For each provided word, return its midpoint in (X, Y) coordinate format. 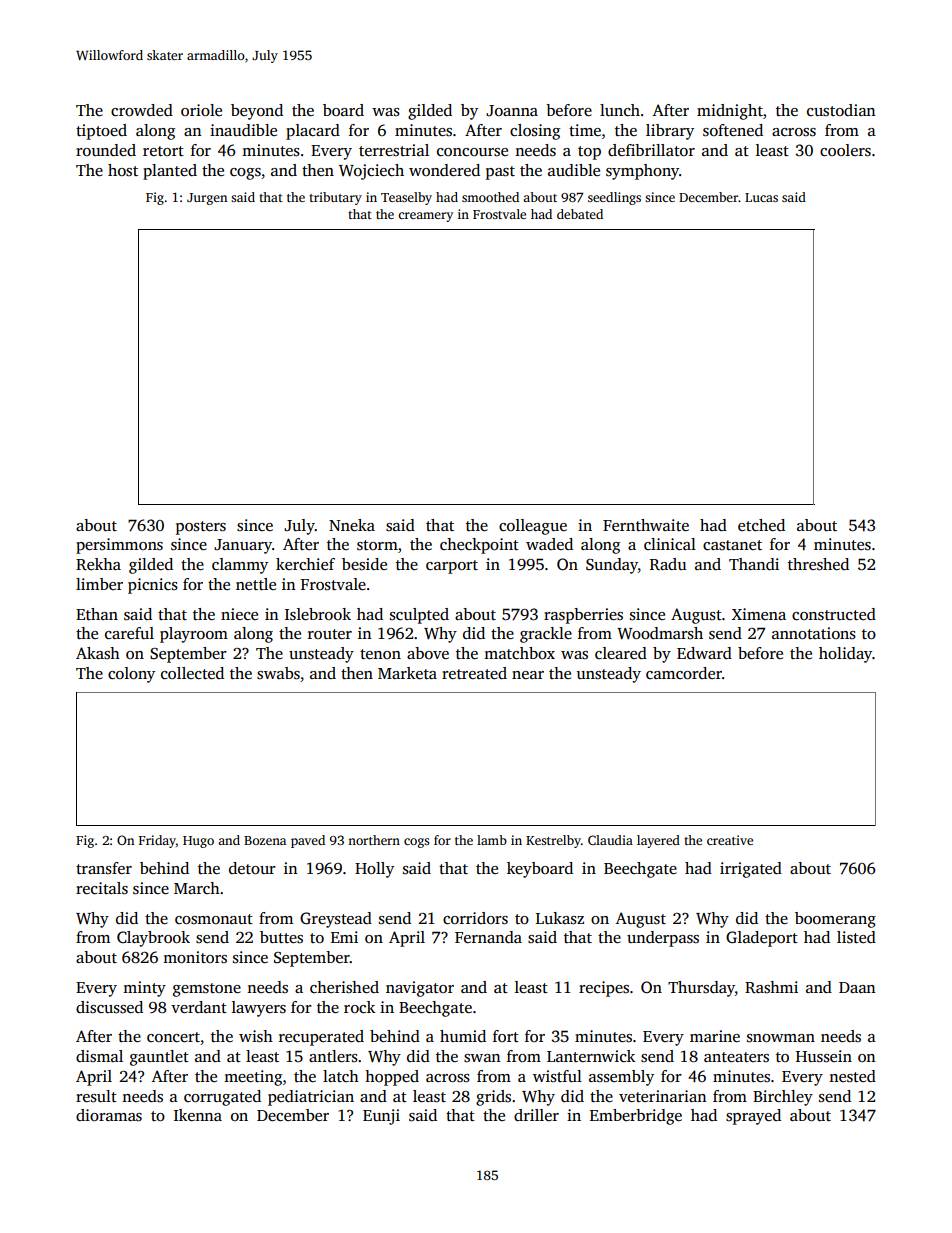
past (500, 173)
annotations (814, 633)
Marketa (407, 673)
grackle (546, 635)
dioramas (109, 1115)
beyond (257, 112)
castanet (732, 545)
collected (192, 673)
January (243, 546)
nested (852, 1076)
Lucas (761, 197)
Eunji (381, 1117)
